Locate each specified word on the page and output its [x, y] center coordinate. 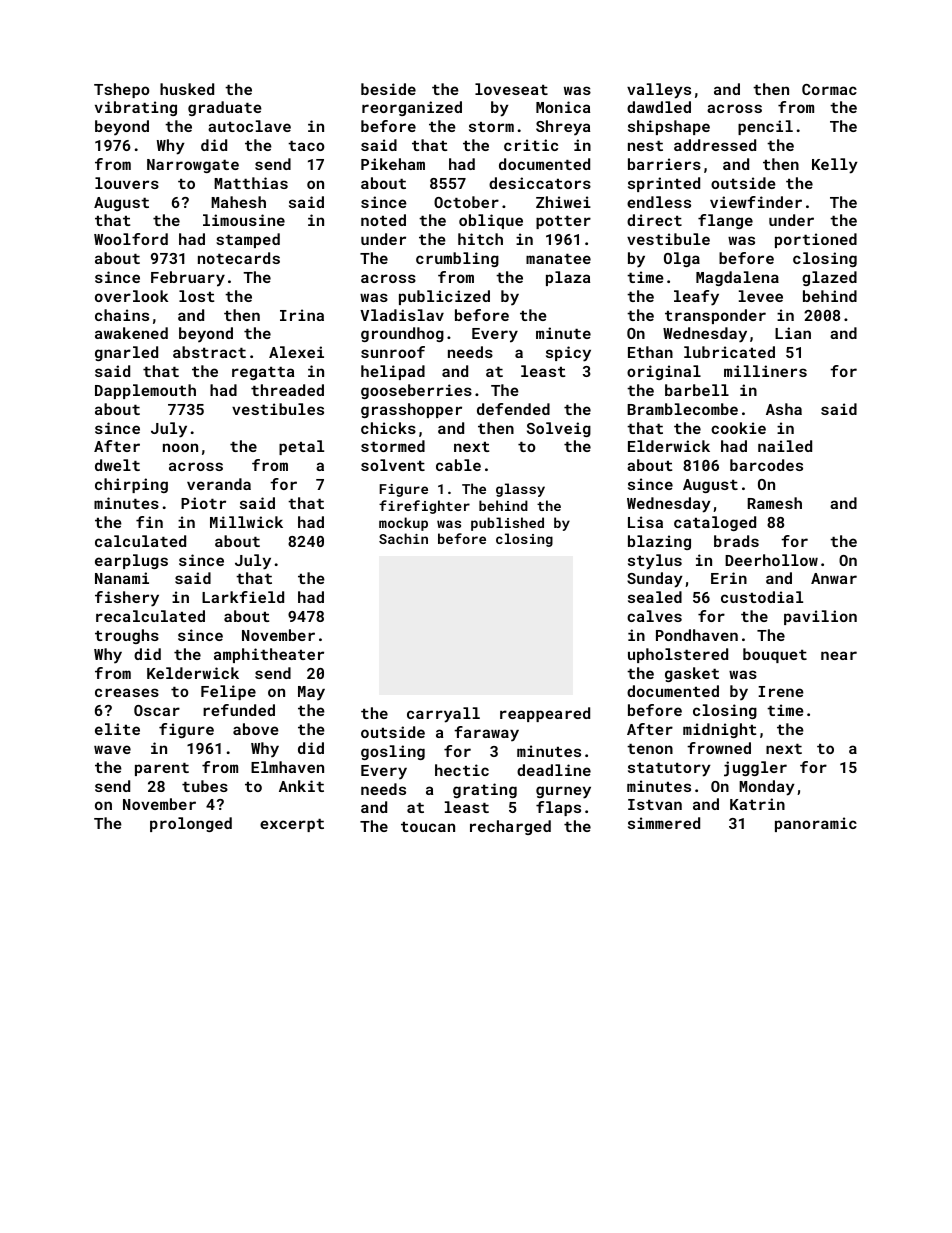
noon [180, 447]
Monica [563, 107]
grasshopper [411, 410]
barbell [697, 390]
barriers [664, 164]
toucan [428, 827]
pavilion [820, 617]
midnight [719, 730]
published [507, 524]
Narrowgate [193, 166]
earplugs [131, 561]
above [256, 729]
